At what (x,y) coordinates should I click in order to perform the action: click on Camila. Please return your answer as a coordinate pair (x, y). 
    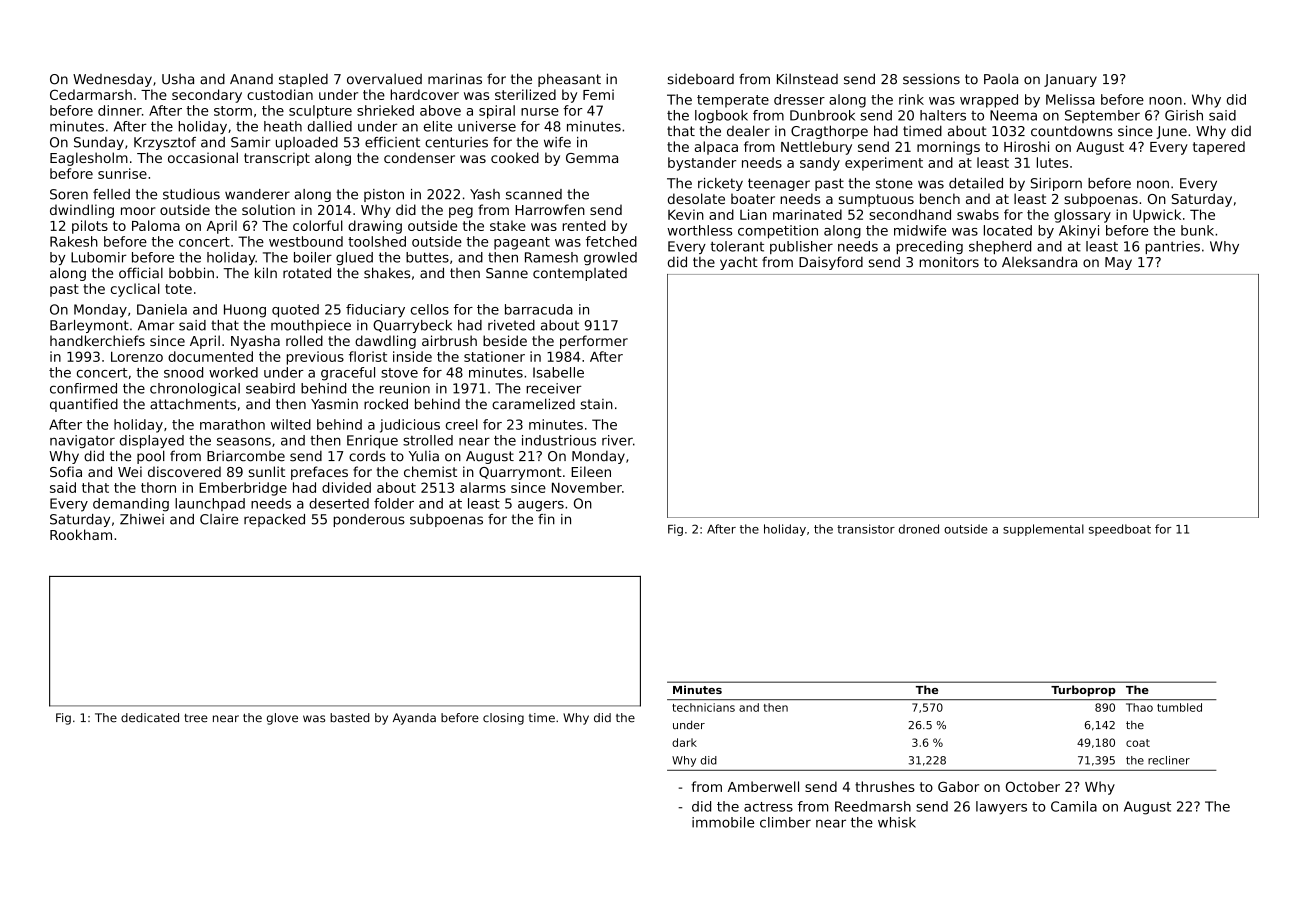
    Looking at the image, I should click on (1074, 806).
